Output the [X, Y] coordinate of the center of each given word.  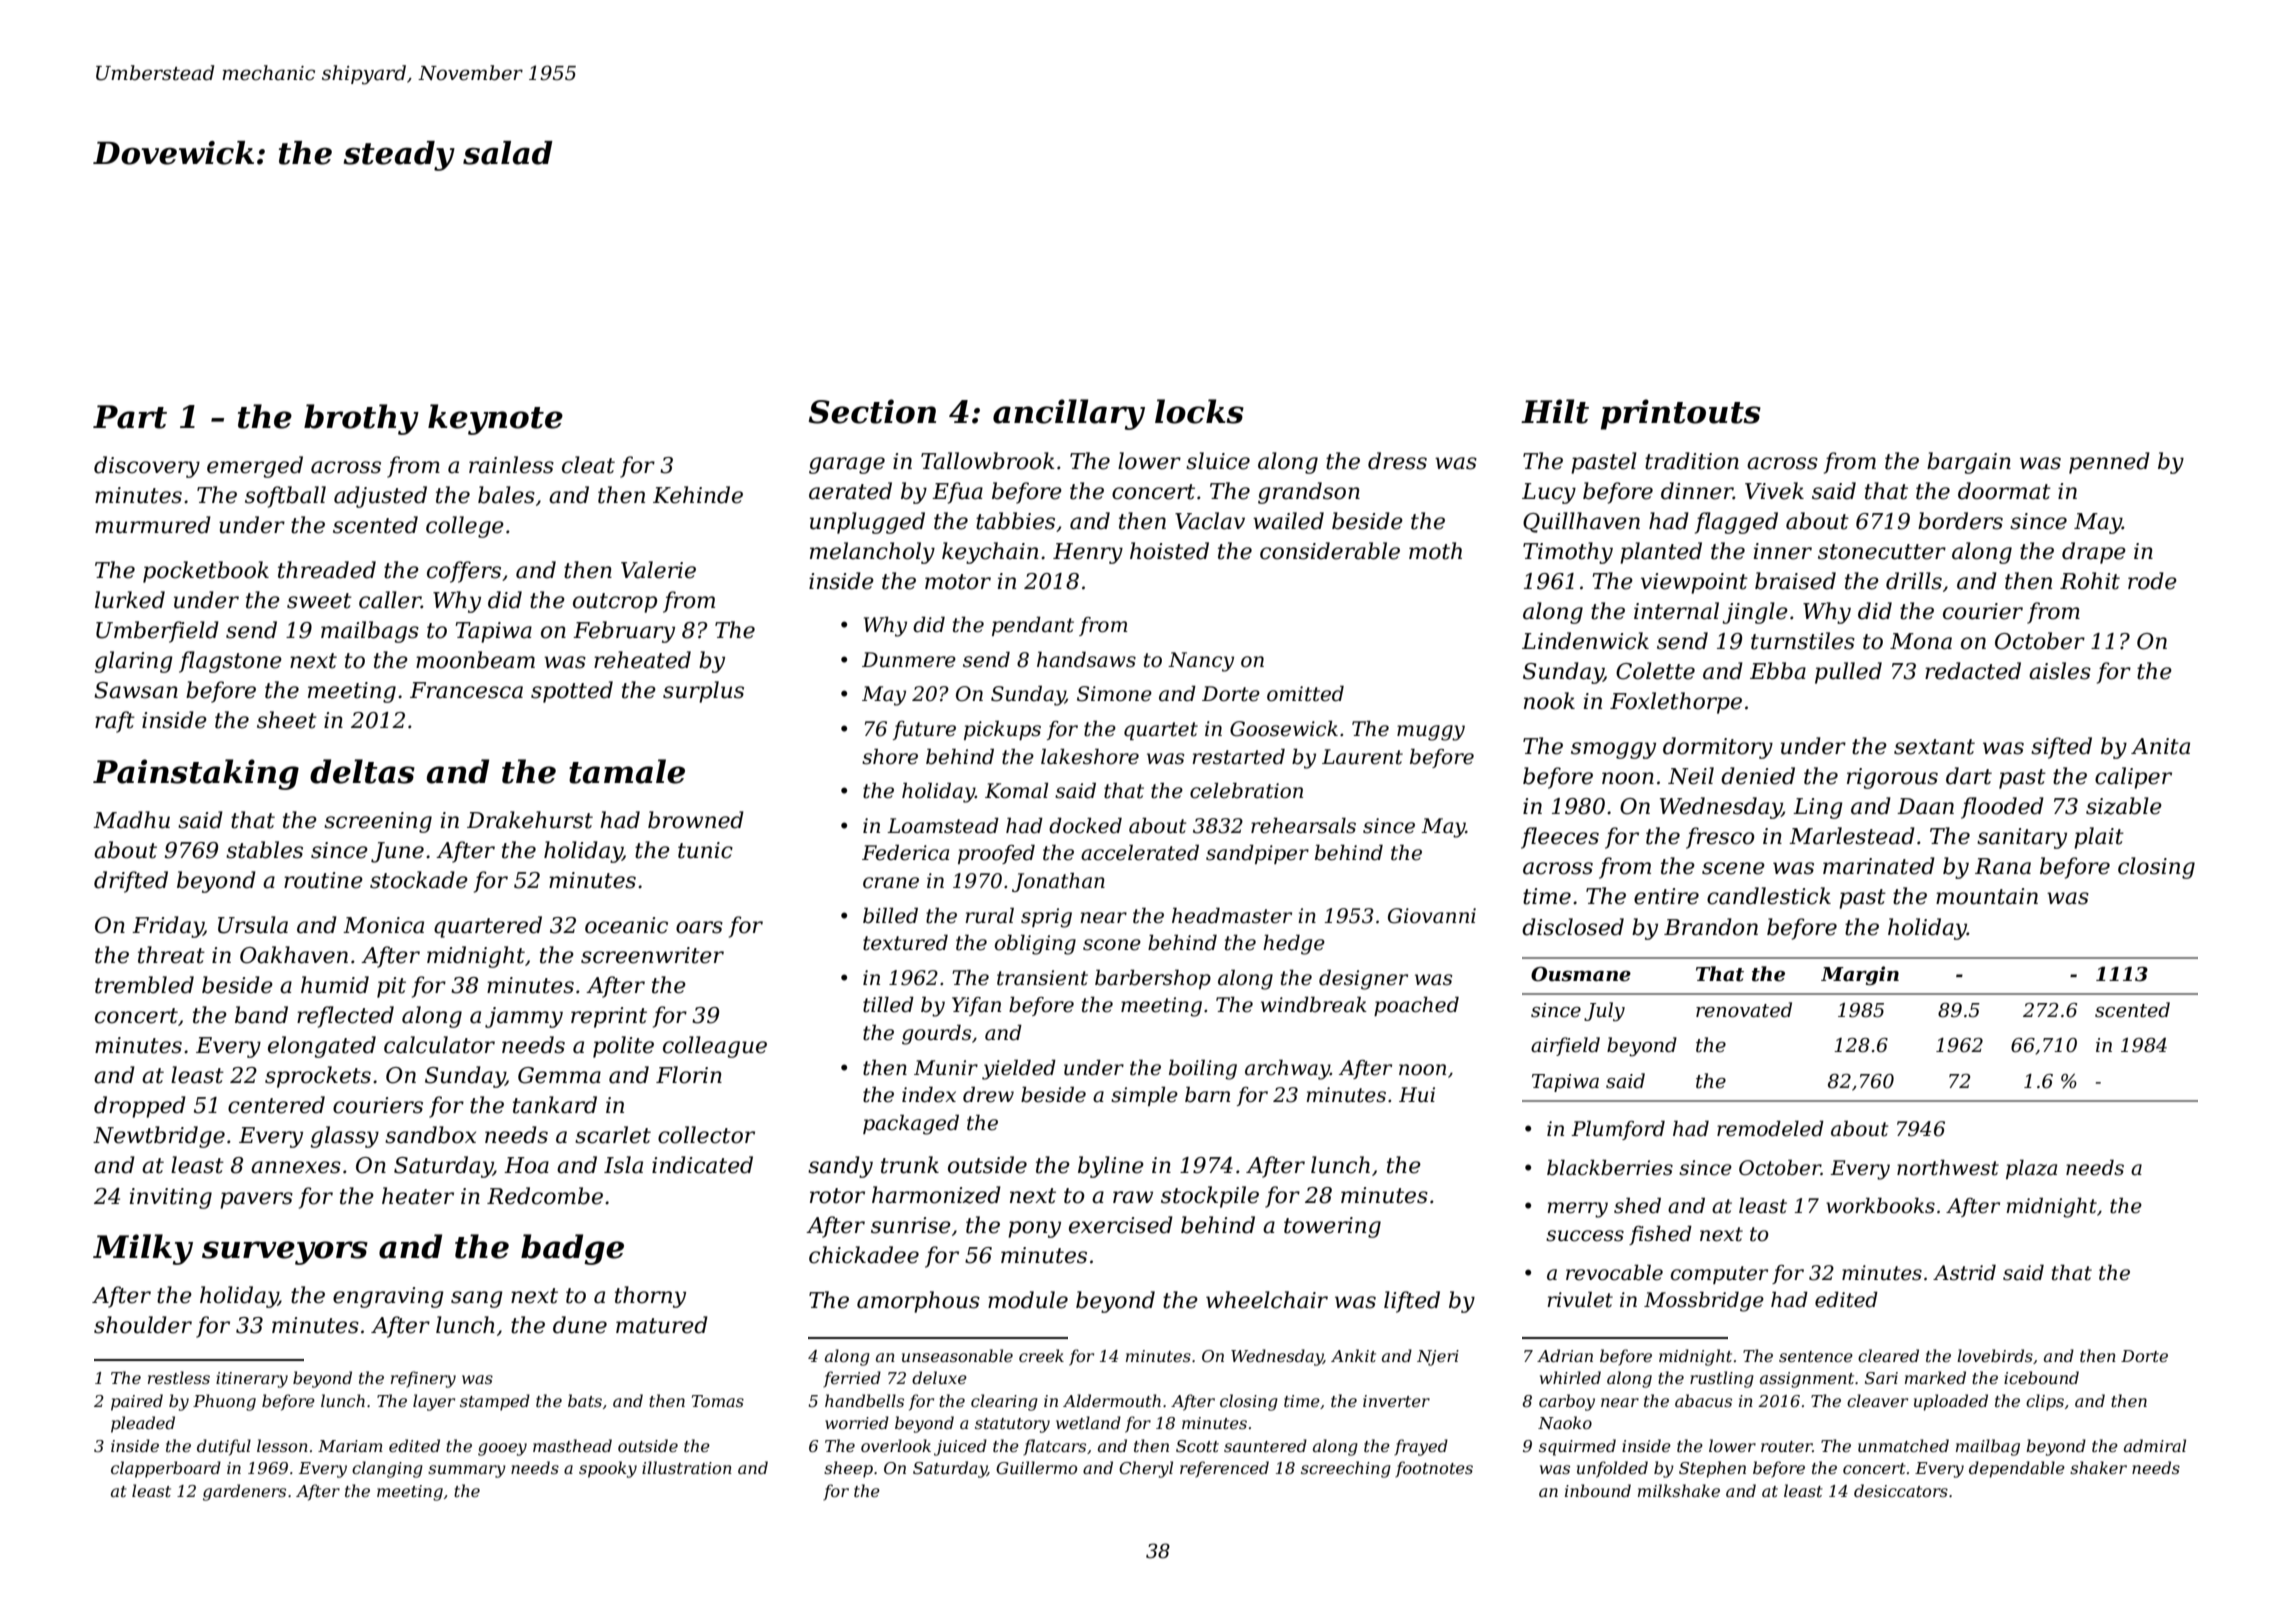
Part [130, 417]
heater [418, 1196]
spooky [608, 1469]
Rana [2003, 866]
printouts [1681, 414]
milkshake [1679, 1490]
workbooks [1880, 1205]
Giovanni [1432, 916]
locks [1199, 411]
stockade [419, 880]
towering [1332, 1227]
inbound [1598, 1490]
